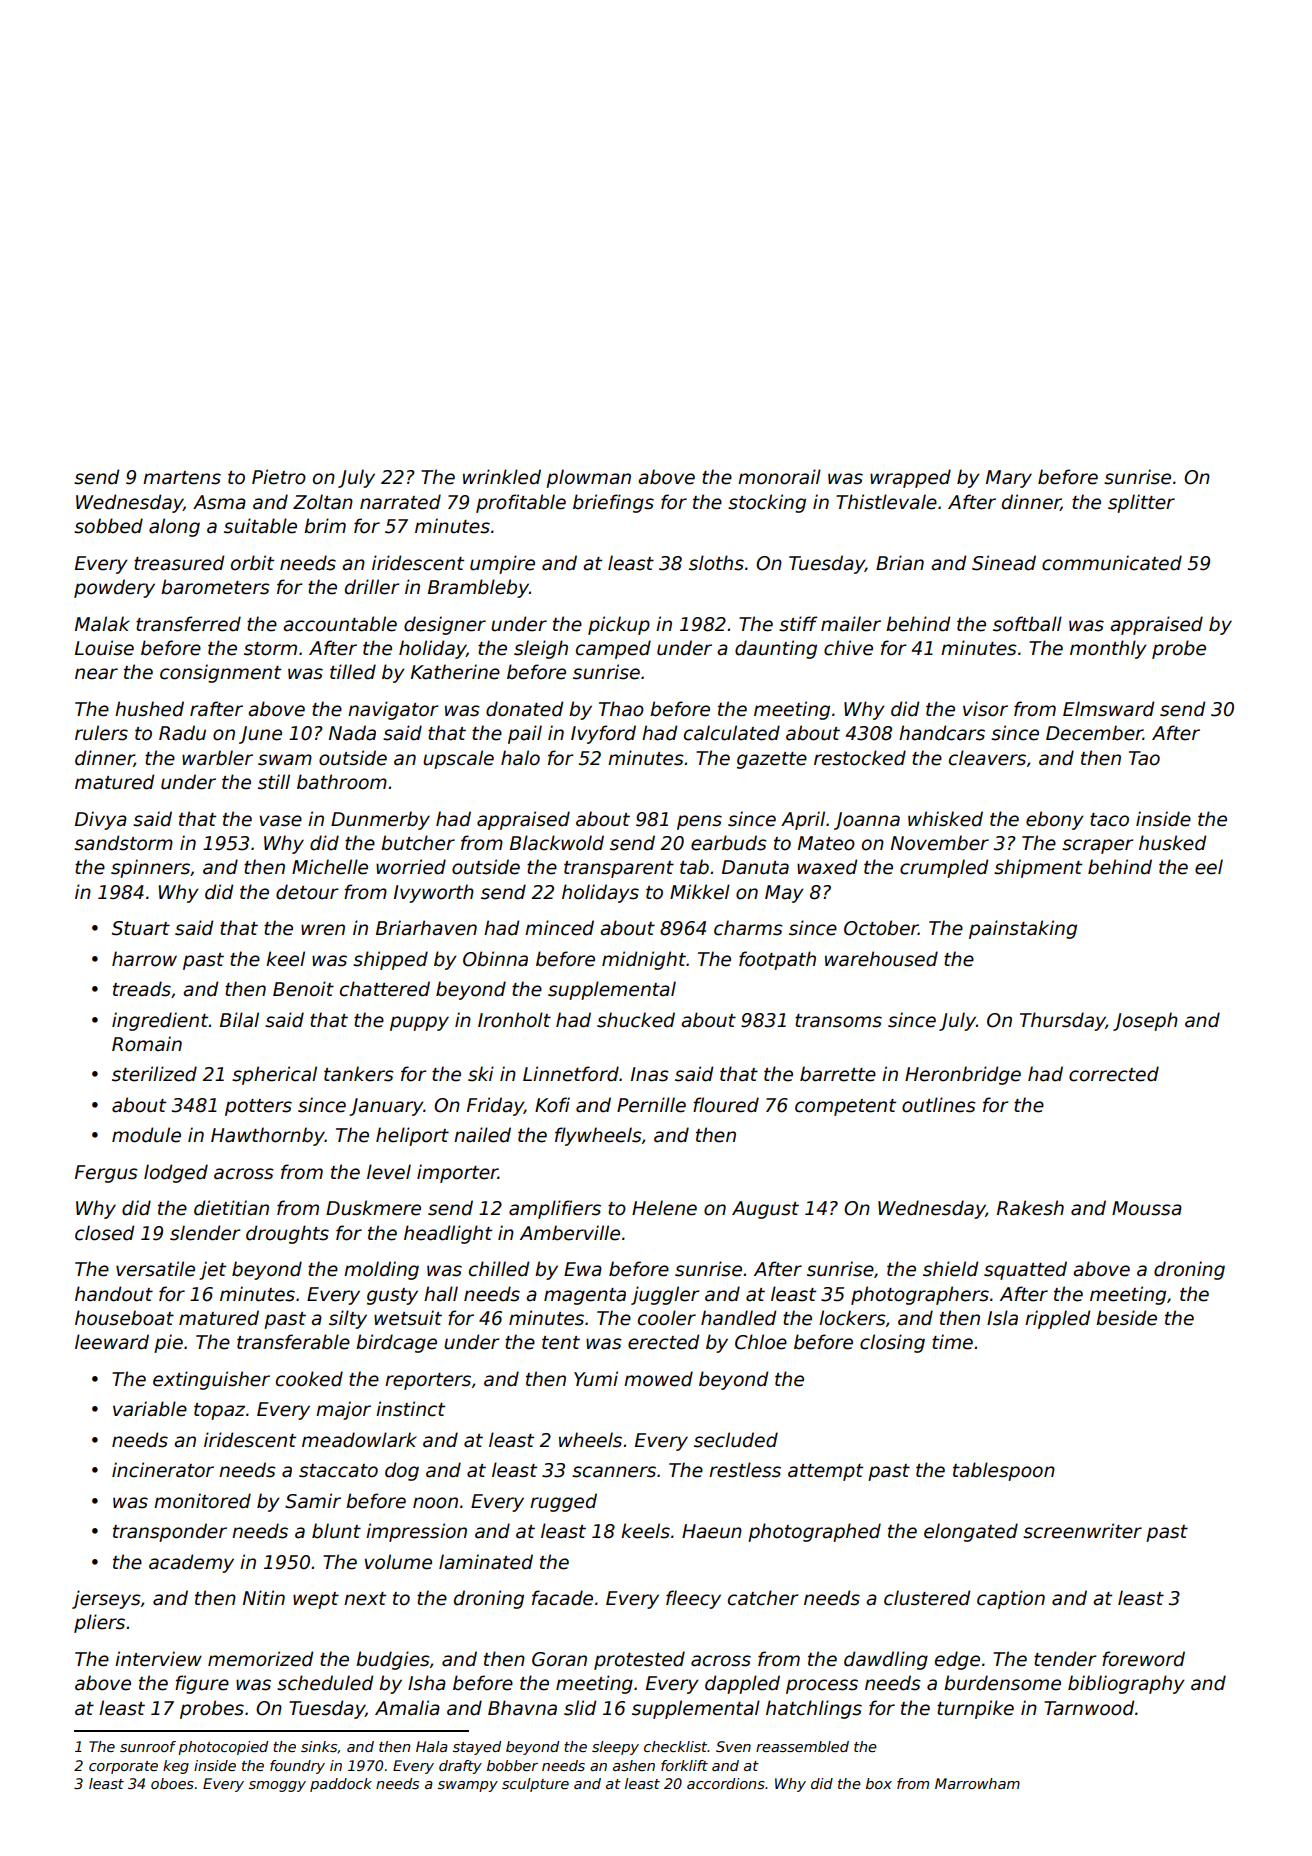 Image resolution: width=1312 pixels, height=1856 pixels. What do you see at coordinates (411, 867) in the screenshot?
I see `worried` at bounding box center [411, 867].
